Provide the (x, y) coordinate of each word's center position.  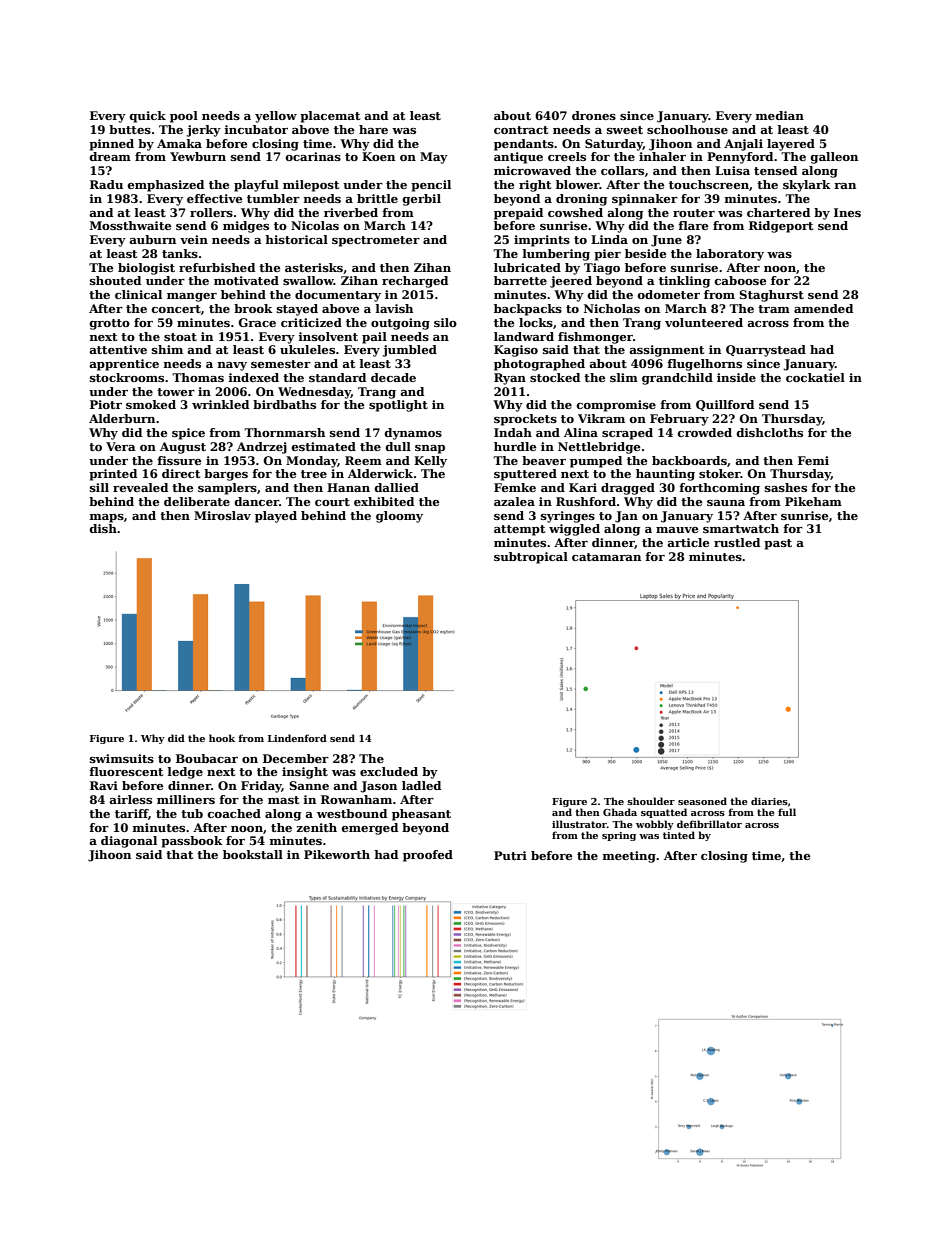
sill (99, 487)
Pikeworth (337, 854)
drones (594, 115)
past (778, 544)
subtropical (531, 558)
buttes (130, 129)
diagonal (129, 842)
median (780, 115)
